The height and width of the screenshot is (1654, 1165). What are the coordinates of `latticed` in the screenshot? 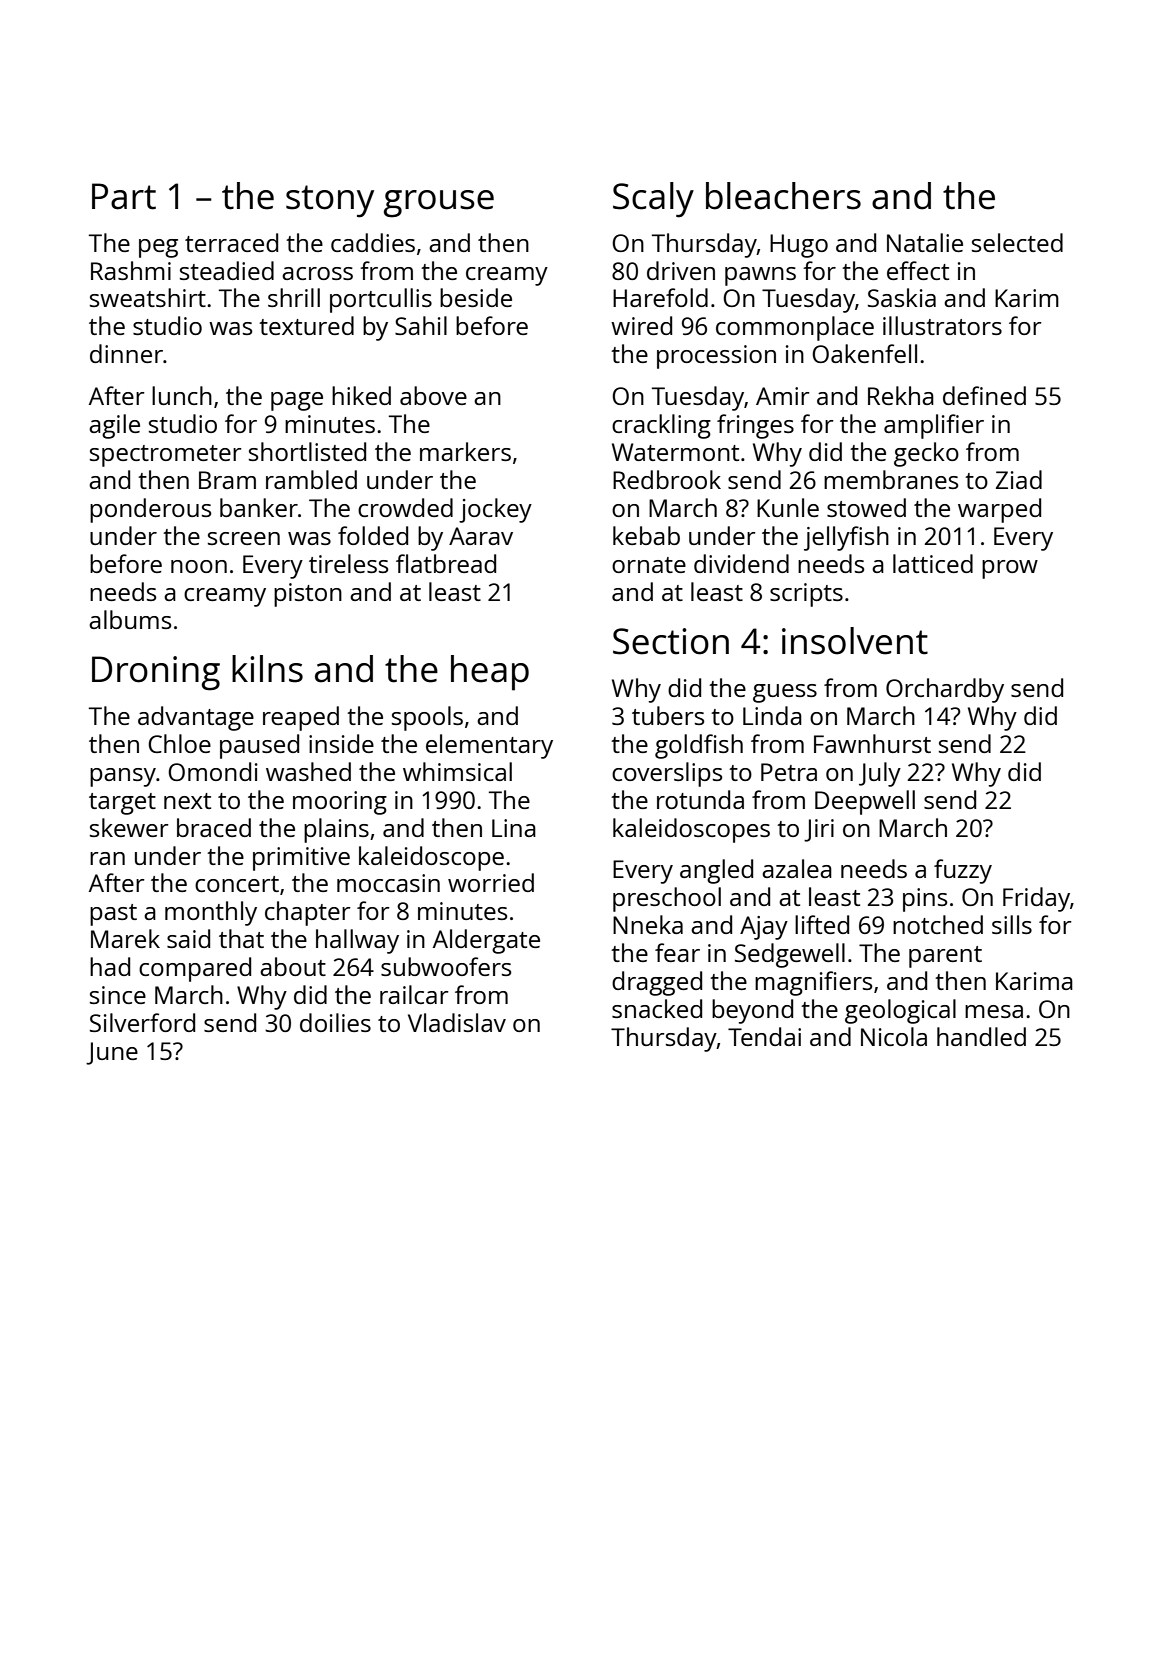 It's located at (933, 563).
